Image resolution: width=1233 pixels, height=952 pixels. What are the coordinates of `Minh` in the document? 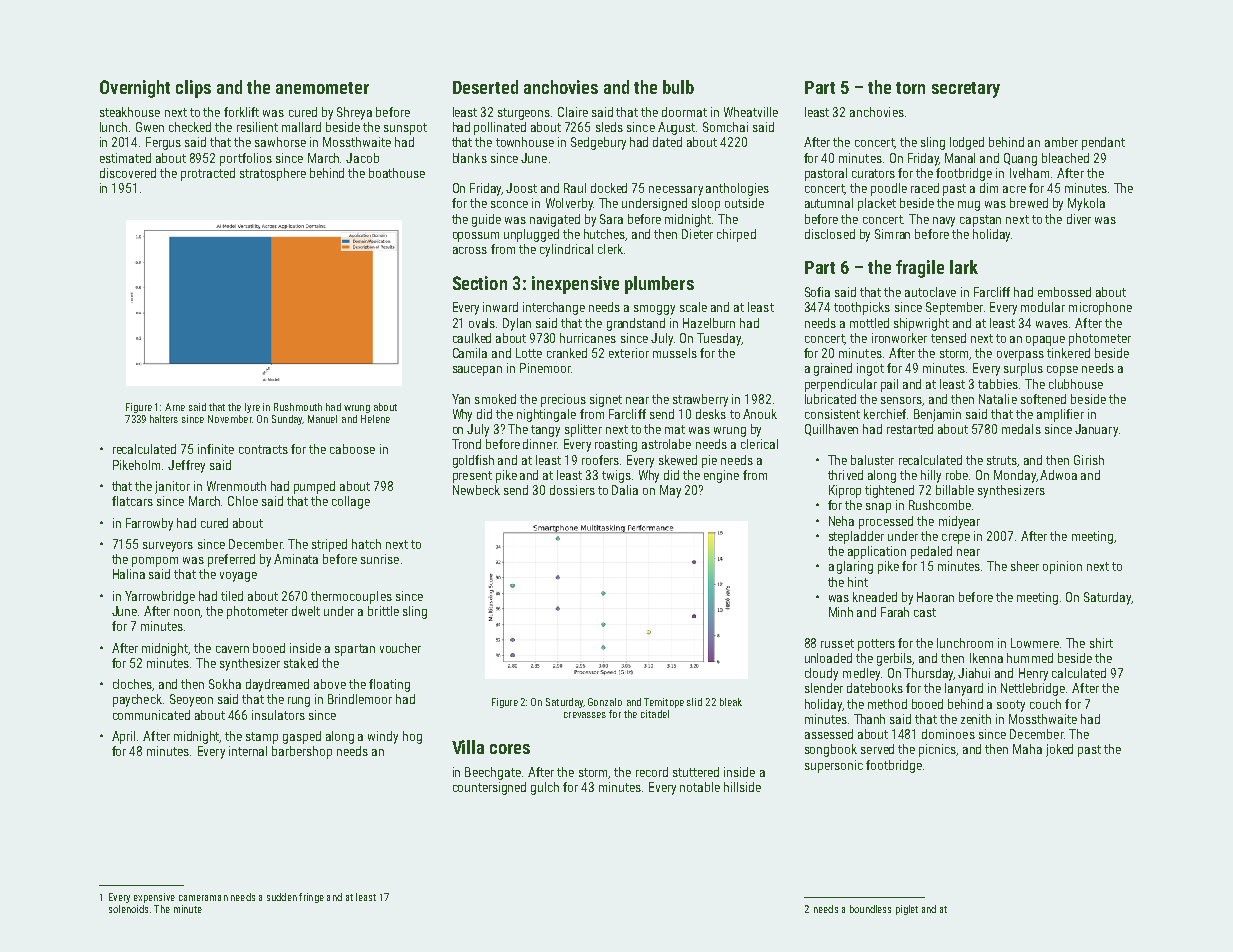 It's located at (841, 612).
